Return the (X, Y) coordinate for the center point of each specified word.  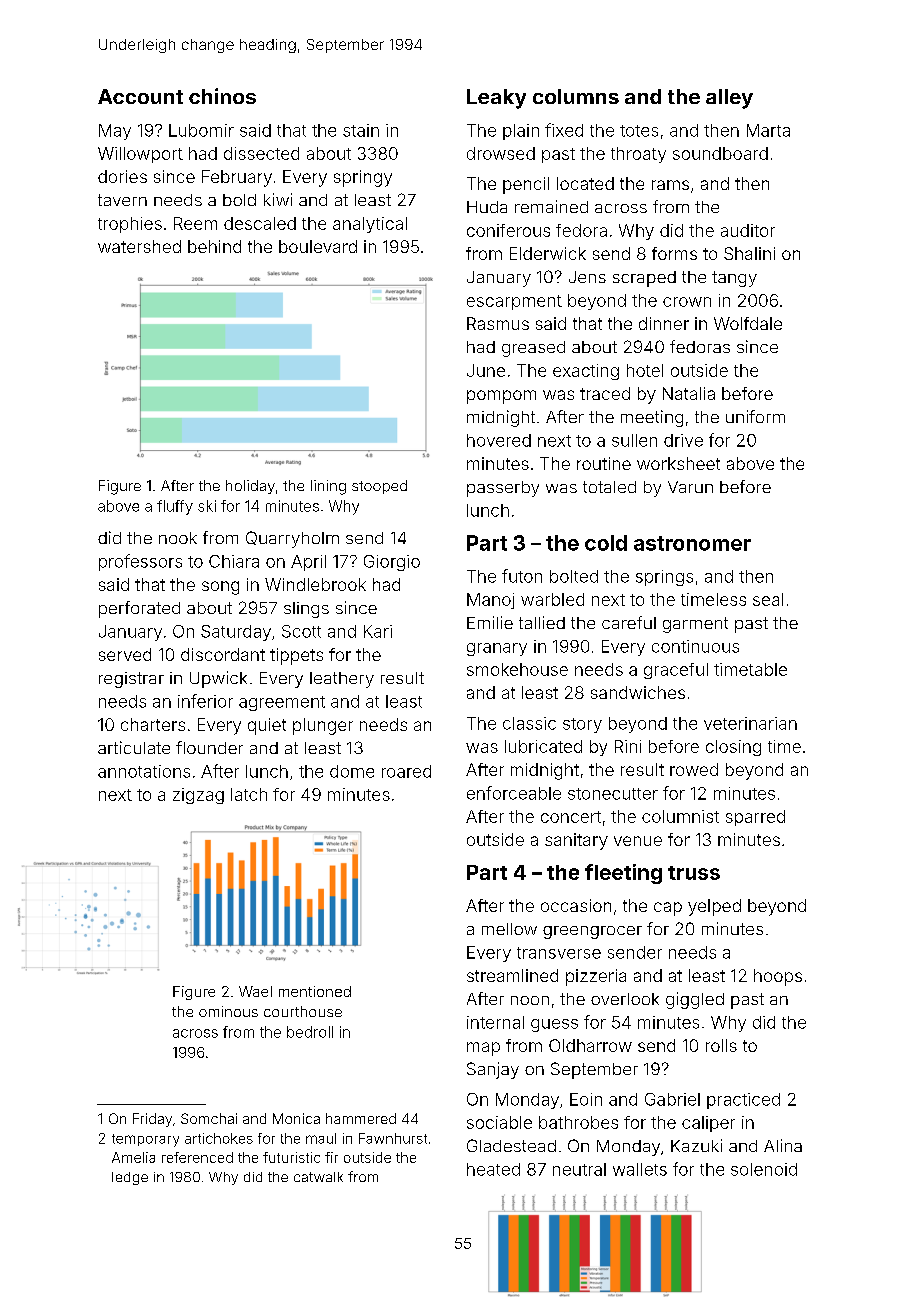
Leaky (496, 99)
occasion (576, 905)
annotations (144, 771)
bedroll (310, 1032)
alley (729, 99)
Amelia (133, 1157)
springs (664, 578)
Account (140, 96)
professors (140, 562)
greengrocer (592, 932)
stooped (379, 487)
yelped (714, 907)
